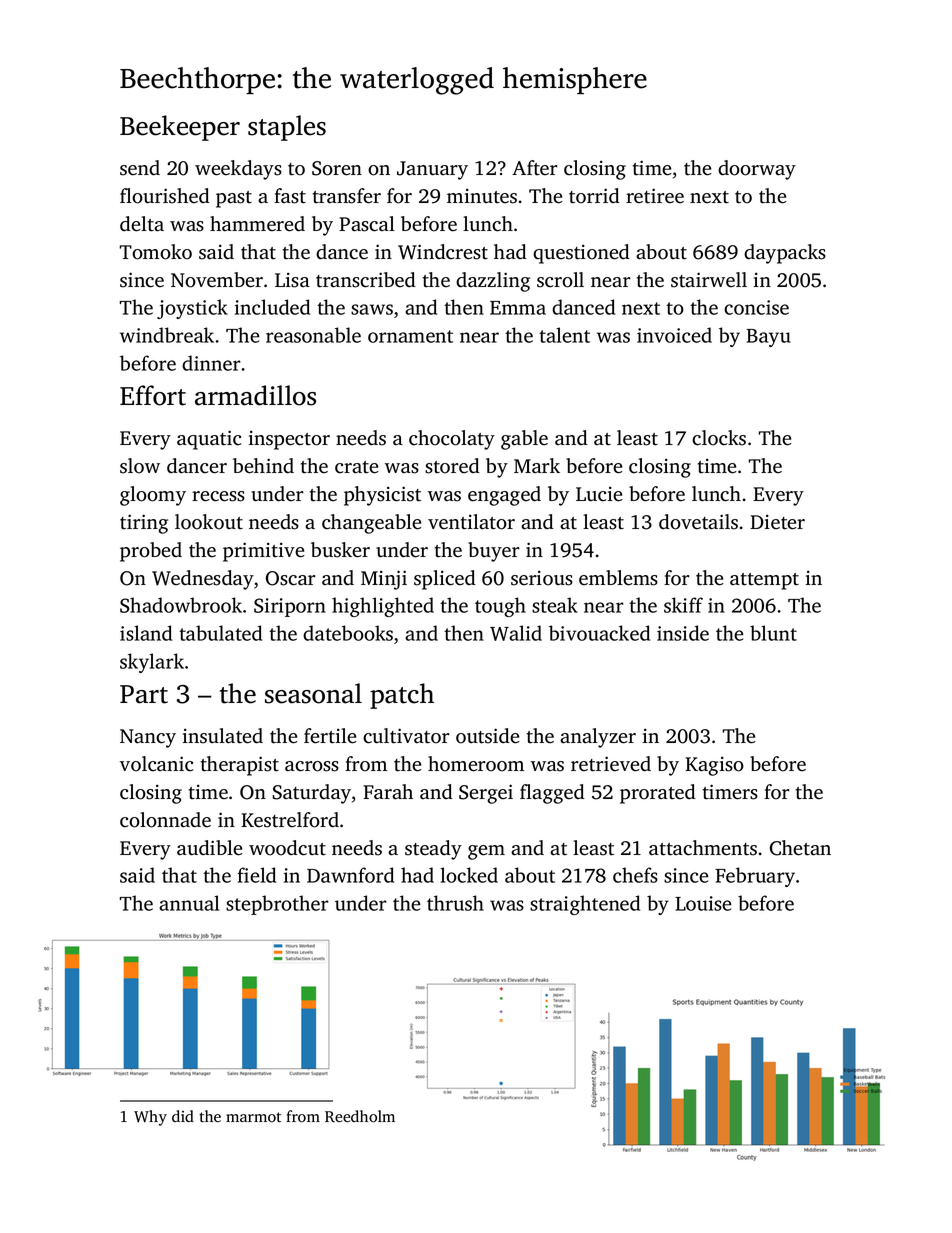 The image size is (952, 1233). I want to click on talent, so click(564, 335).
